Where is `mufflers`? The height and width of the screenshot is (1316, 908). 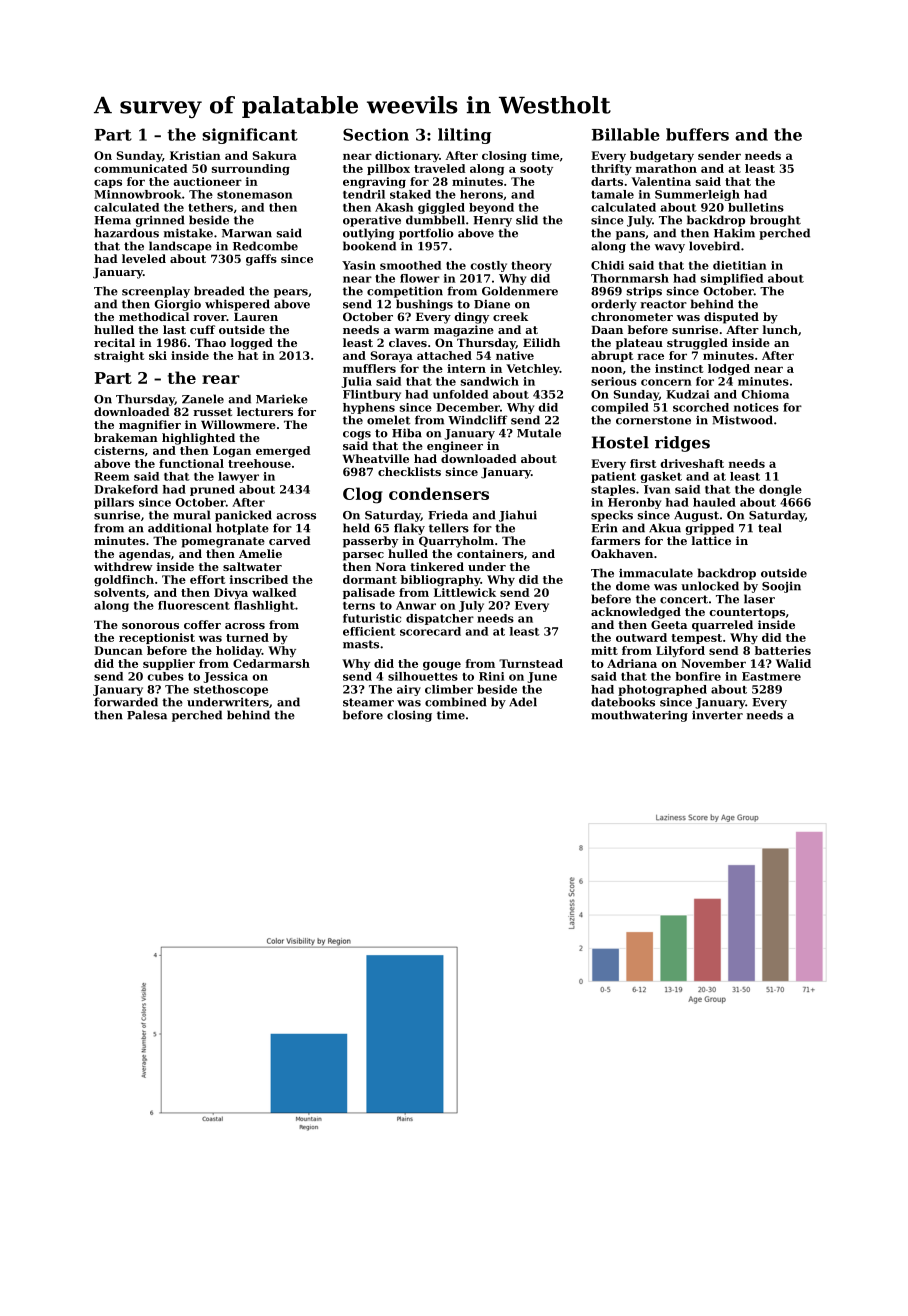
mufflers is located at coordinates (369, 368).
